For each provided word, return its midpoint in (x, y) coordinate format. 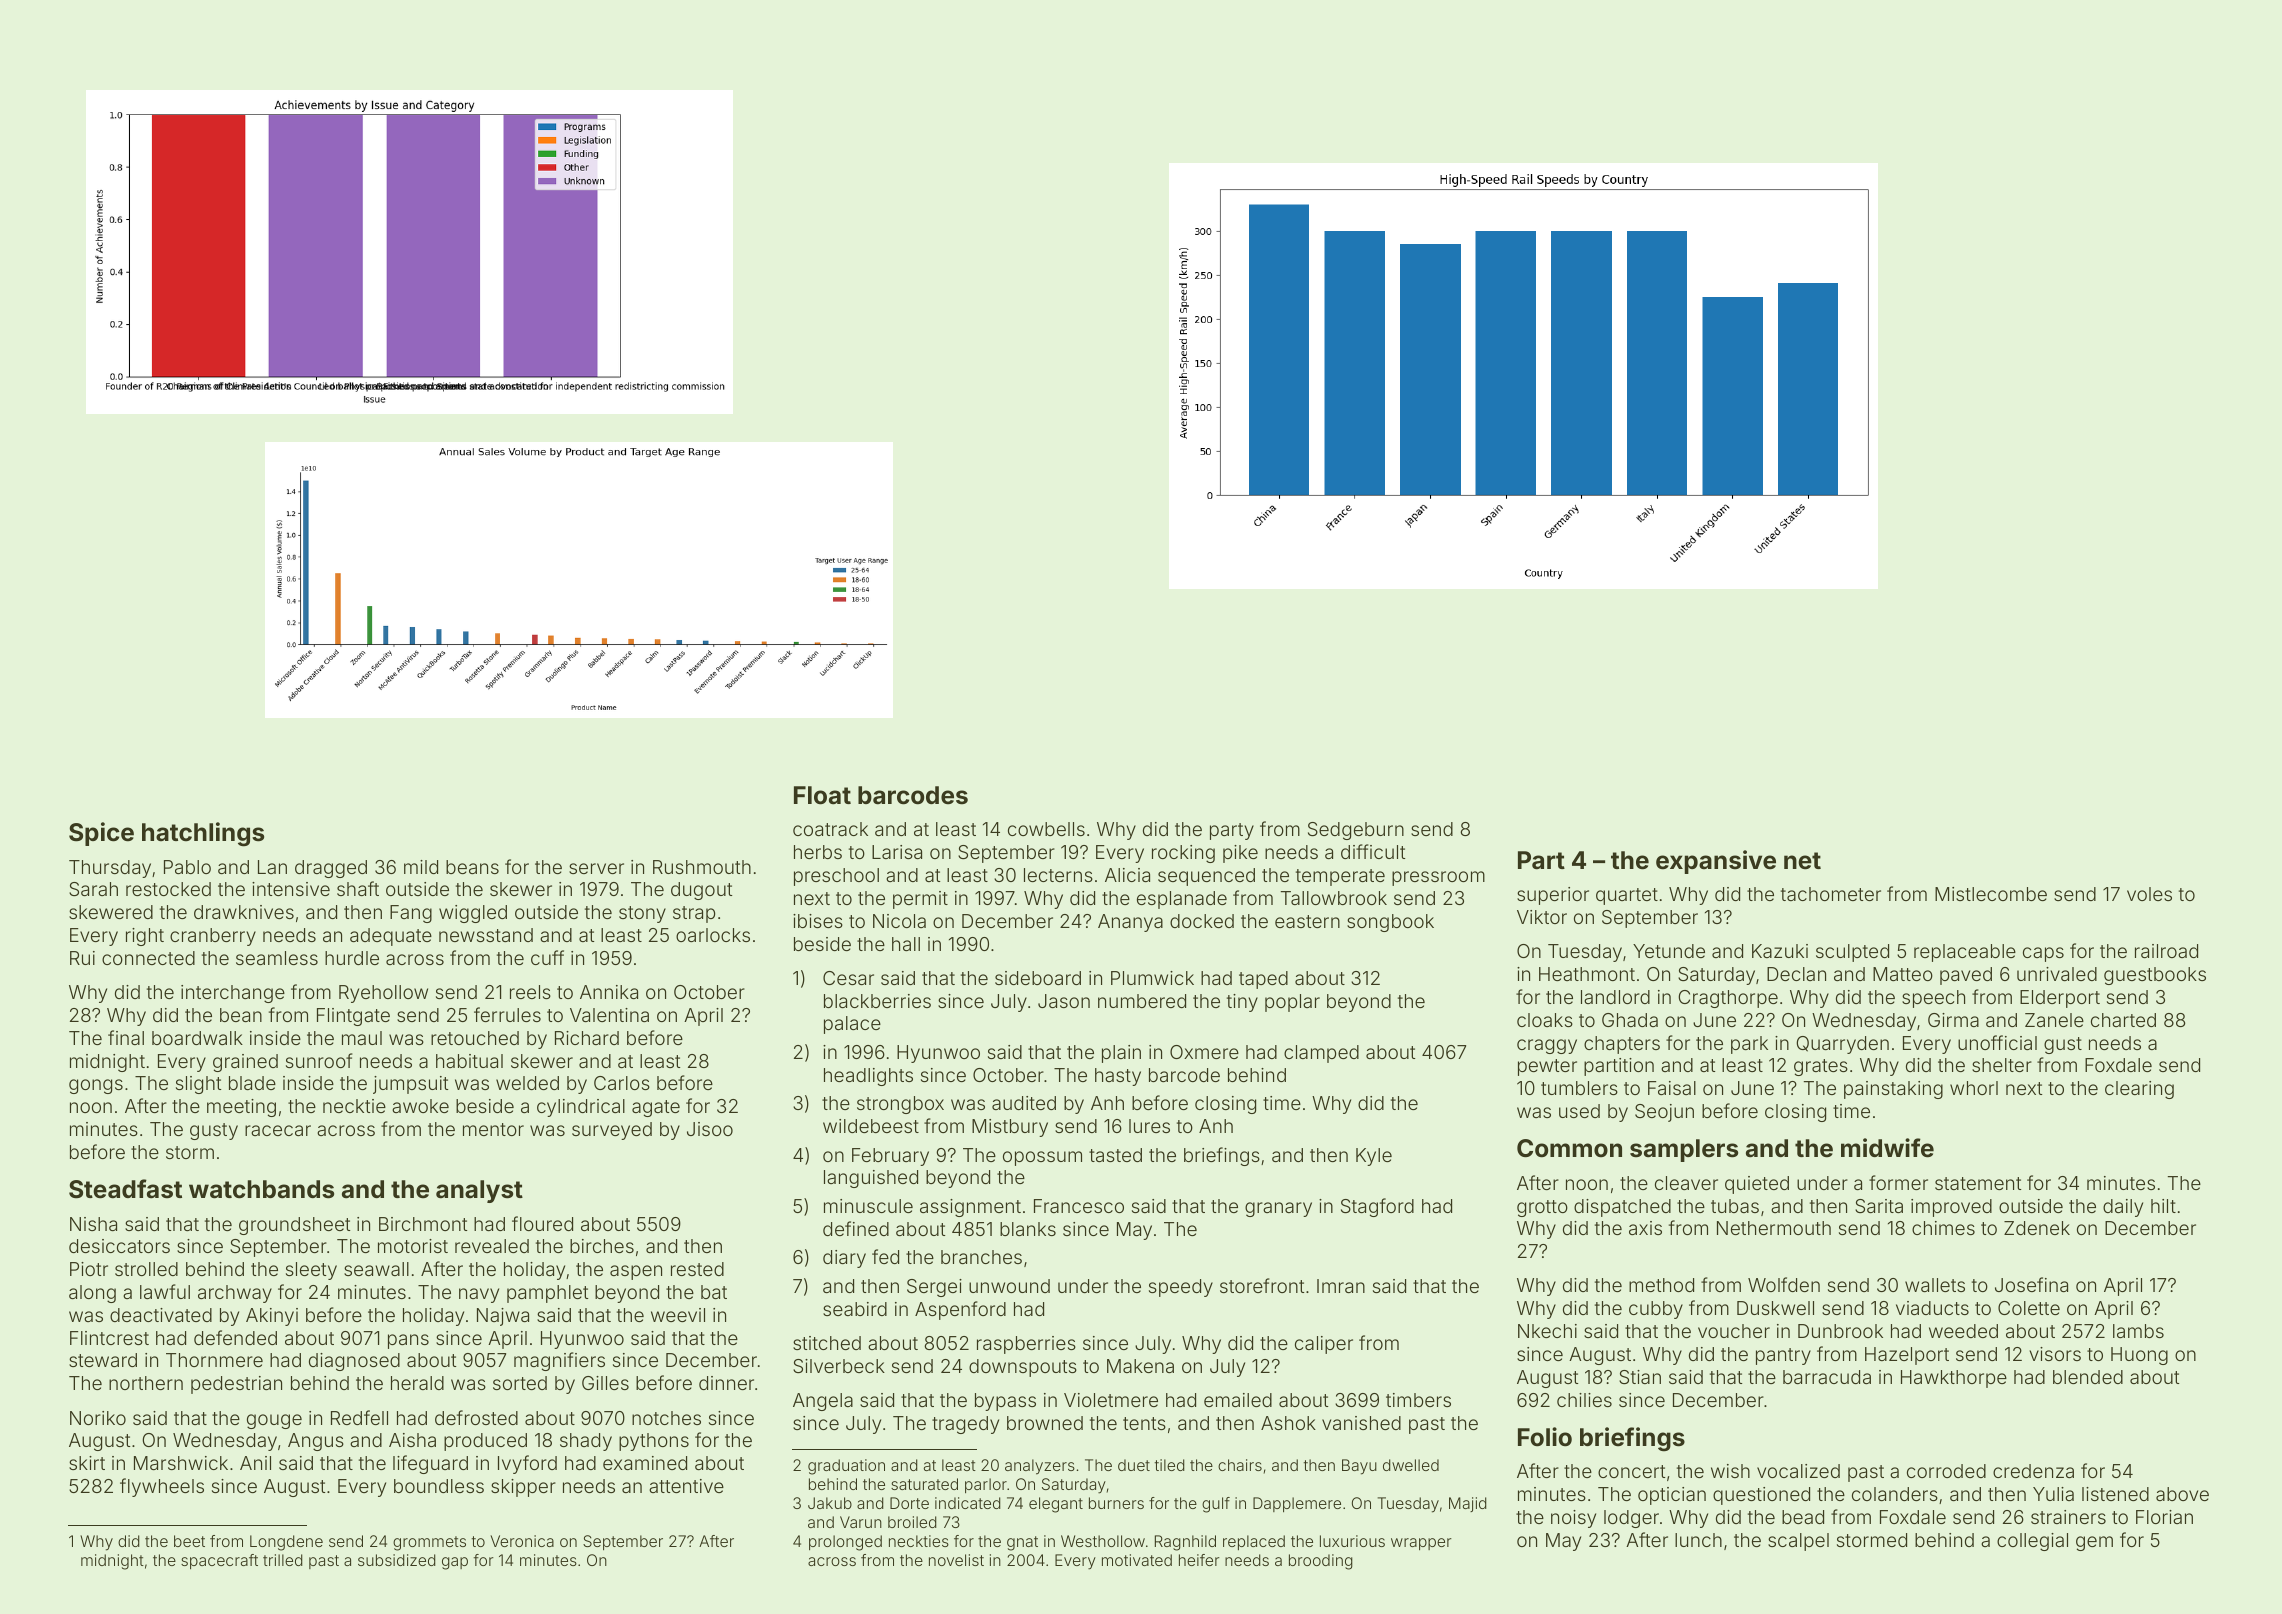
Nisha (93, 1224)
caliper (1324, 1345)
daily (2123, 1208)
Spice (101, 834)
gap (455, 1563)
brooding (1321, 1562)
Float (822, 795)
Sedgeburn (1356, 831)
